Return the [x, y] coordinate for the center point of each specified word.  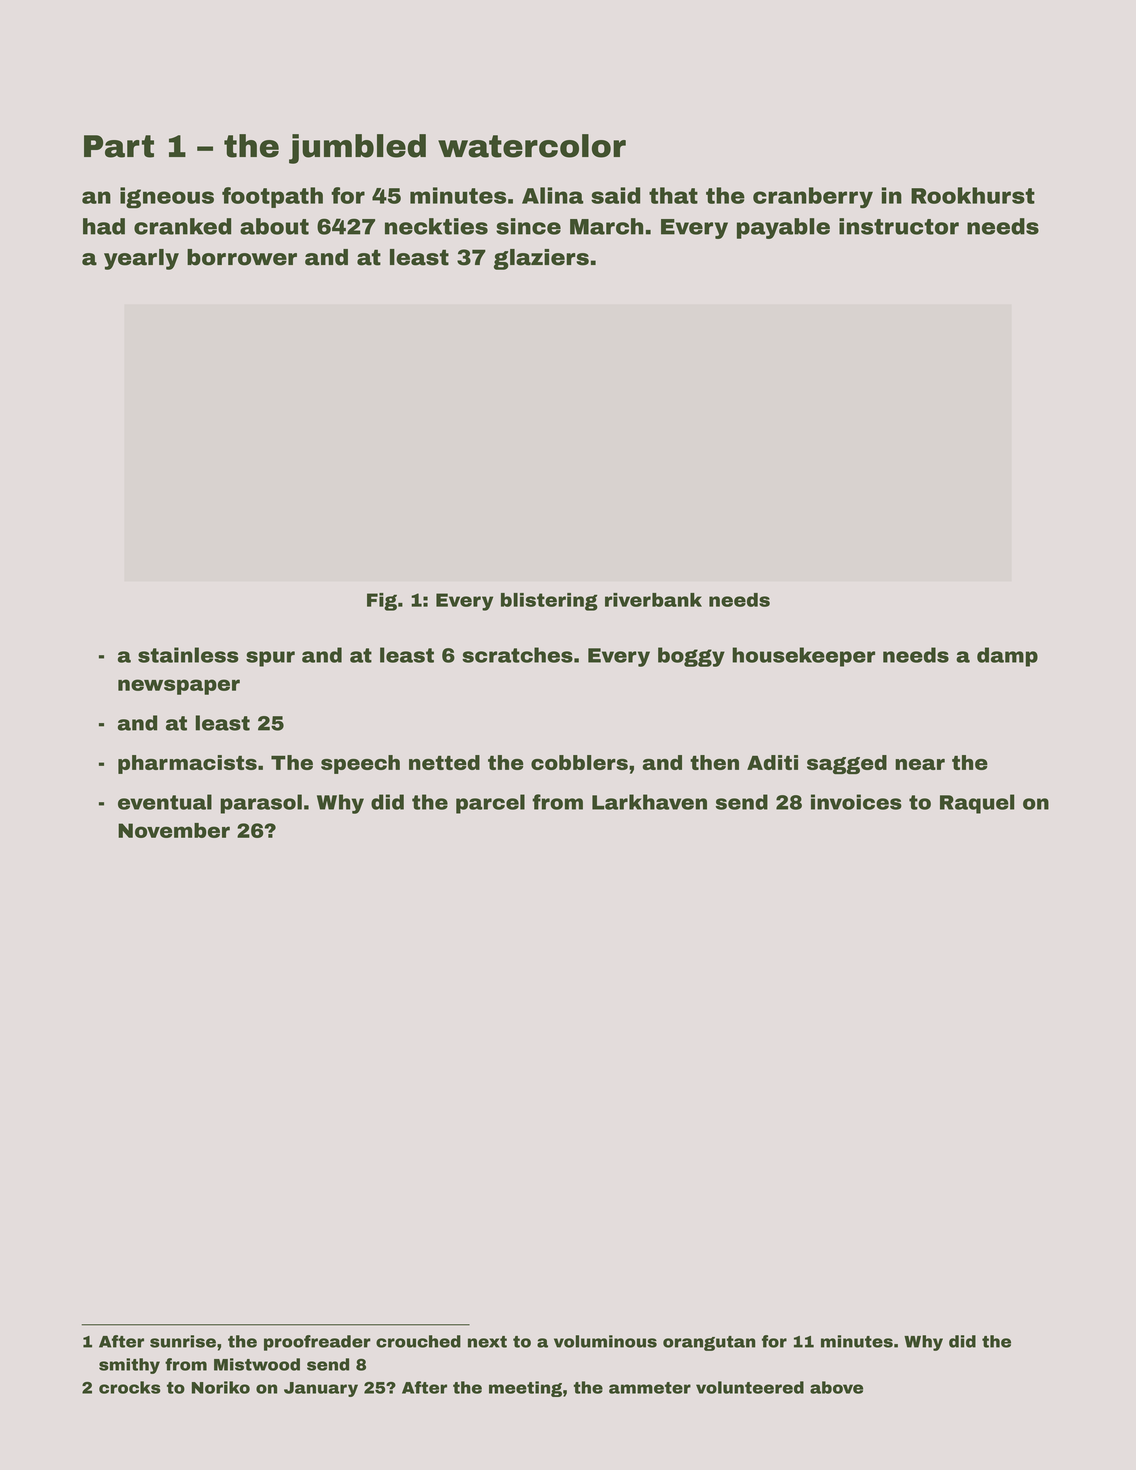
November [174, 830]
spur [270, 659]
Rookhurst [973, 195]
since [528, 226]
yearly [141, 259]
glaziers [541, 259]
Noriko [221, 1387]
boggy [691, 657]
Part [119, 146]
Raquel [977, 804]
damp [1007, 657]
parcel [490, 804]
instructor [899, 226]
